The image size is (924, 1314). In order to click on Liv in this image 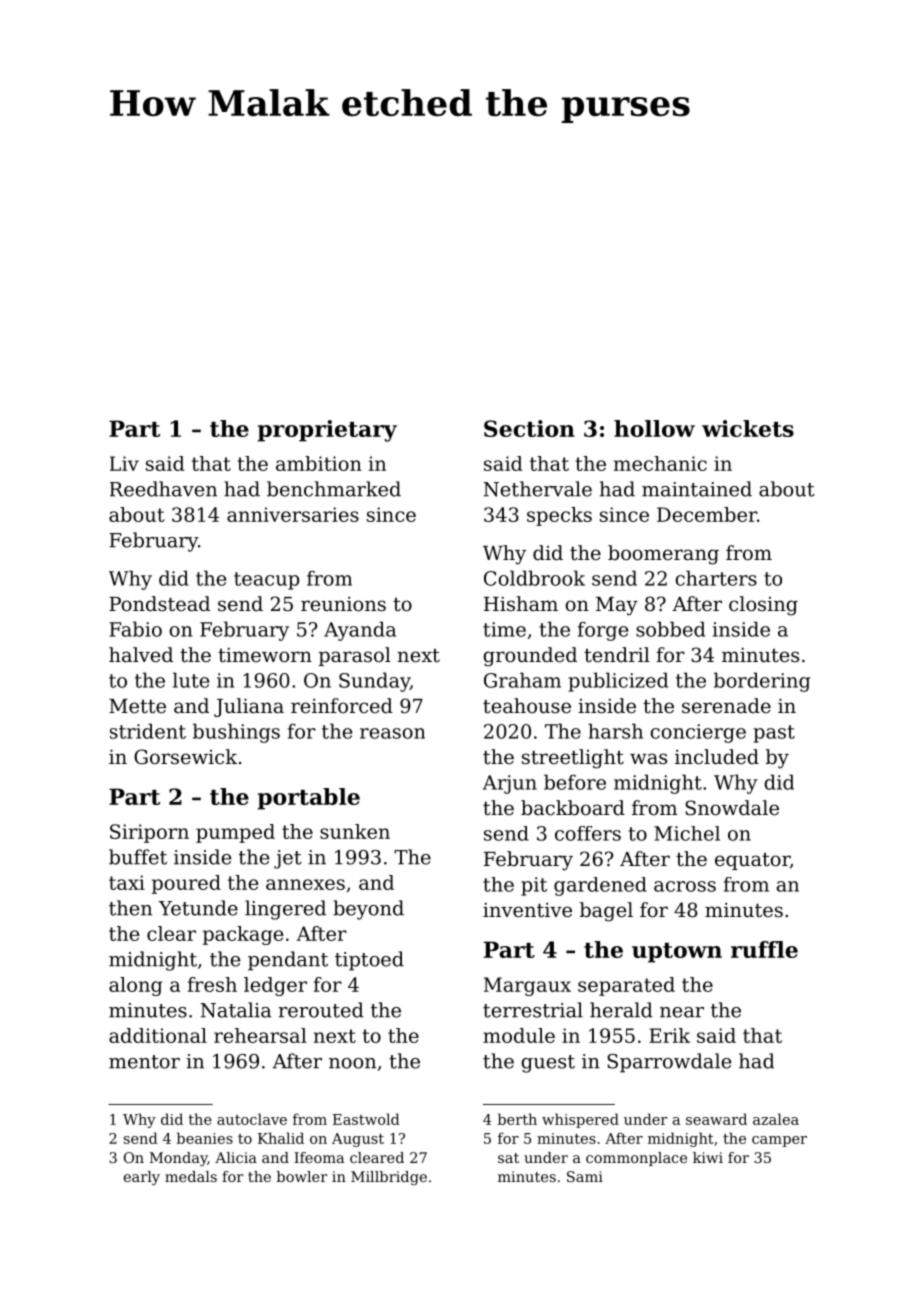, I will do `click(124, 463)`.
